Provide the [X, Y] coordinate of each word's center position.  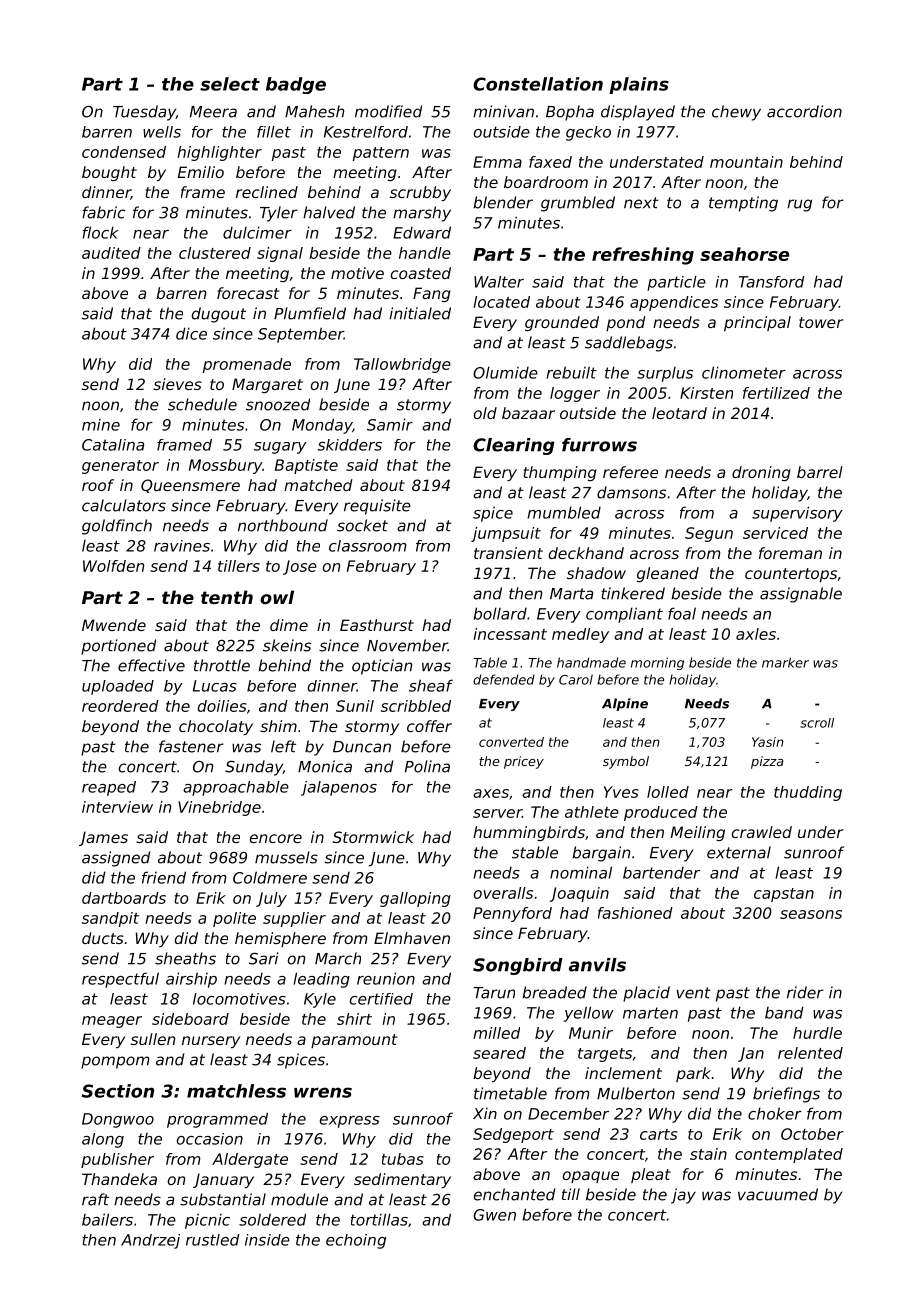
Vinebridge [219, 808]
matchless [236, 1091]
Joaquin [579, 894]
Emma [497, 162]
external [739, 852]
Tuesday [144, 113]
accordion [804, 111]
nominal [581, 872]
